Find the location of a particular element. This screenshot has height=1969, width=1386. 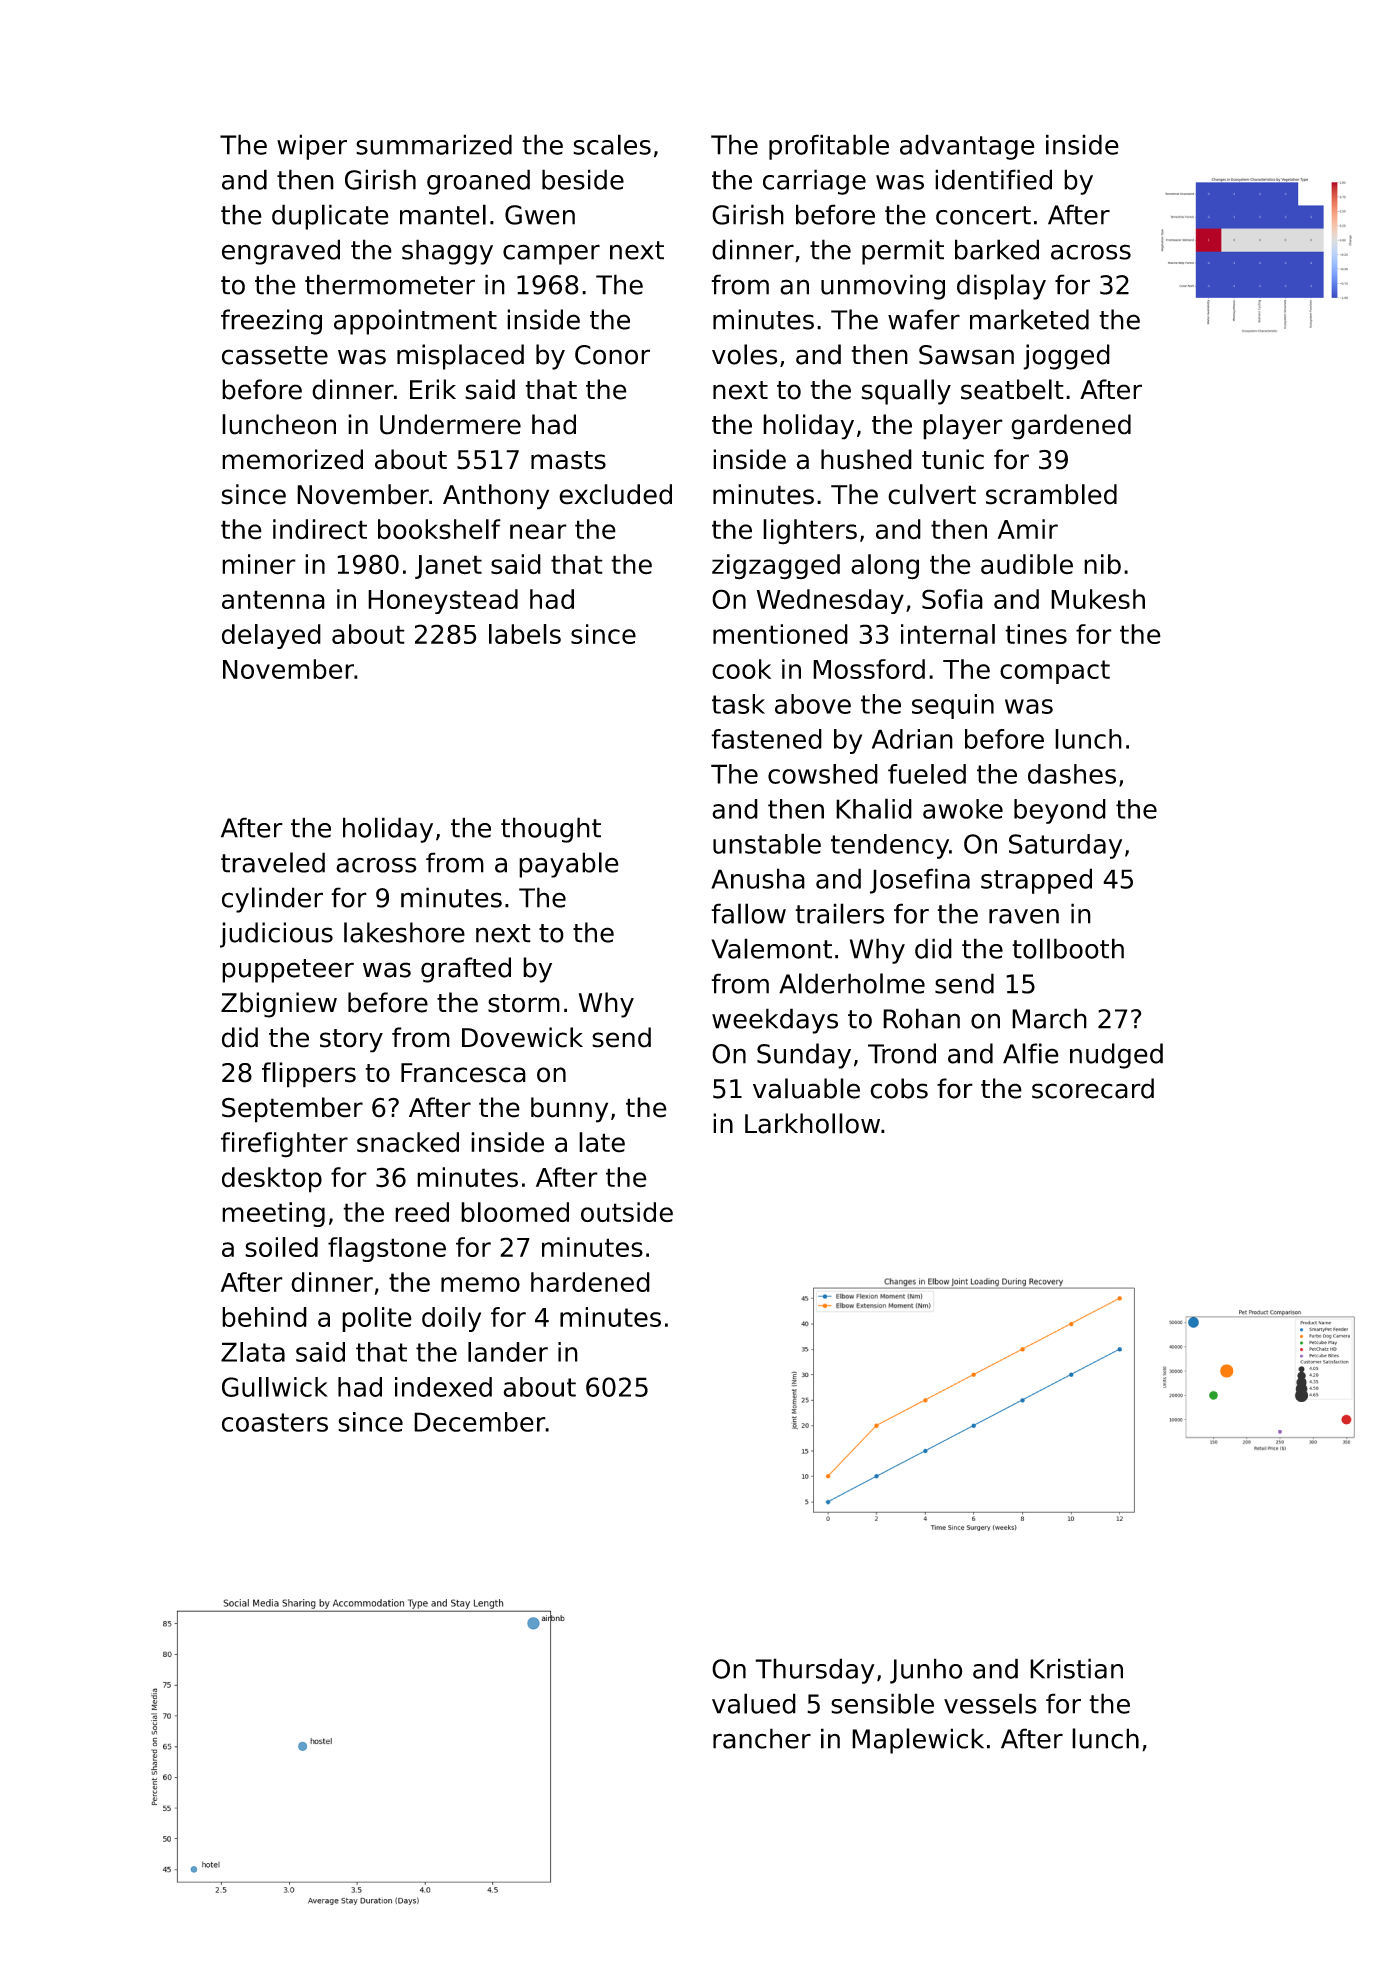

advantage is located at coordinates (967, 147).
